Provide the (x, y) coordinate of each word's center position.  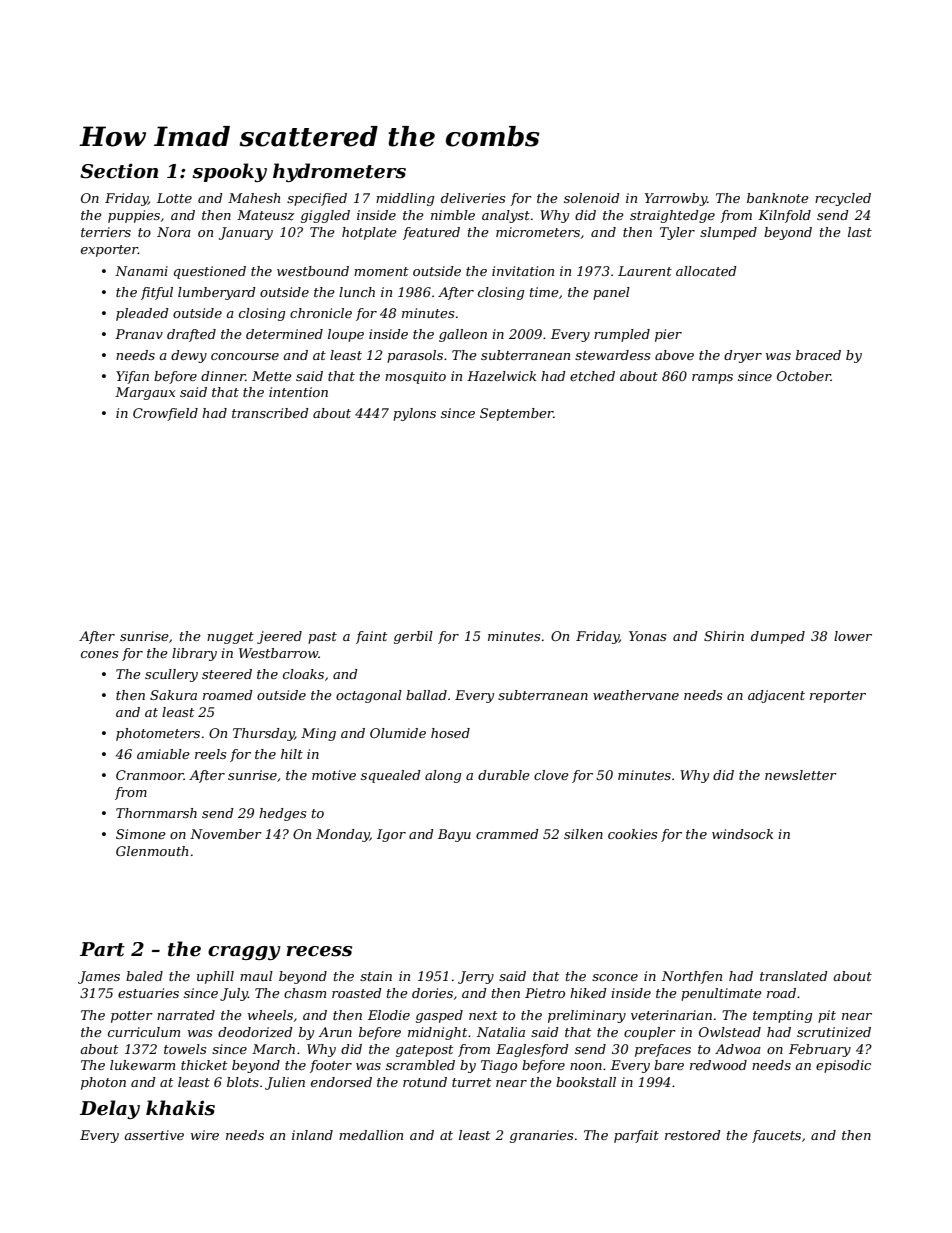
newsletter (801, 775)
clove (551, 775)
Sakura (173, 695)
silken (583, 834)
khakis (180, 1108)
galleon (463, 335)
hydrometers (339, 172)
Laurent (645, 271)
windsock (742, 834)
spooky (229, 172)
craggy (244, 953)
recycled (843, 199)
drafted (191, 335)
